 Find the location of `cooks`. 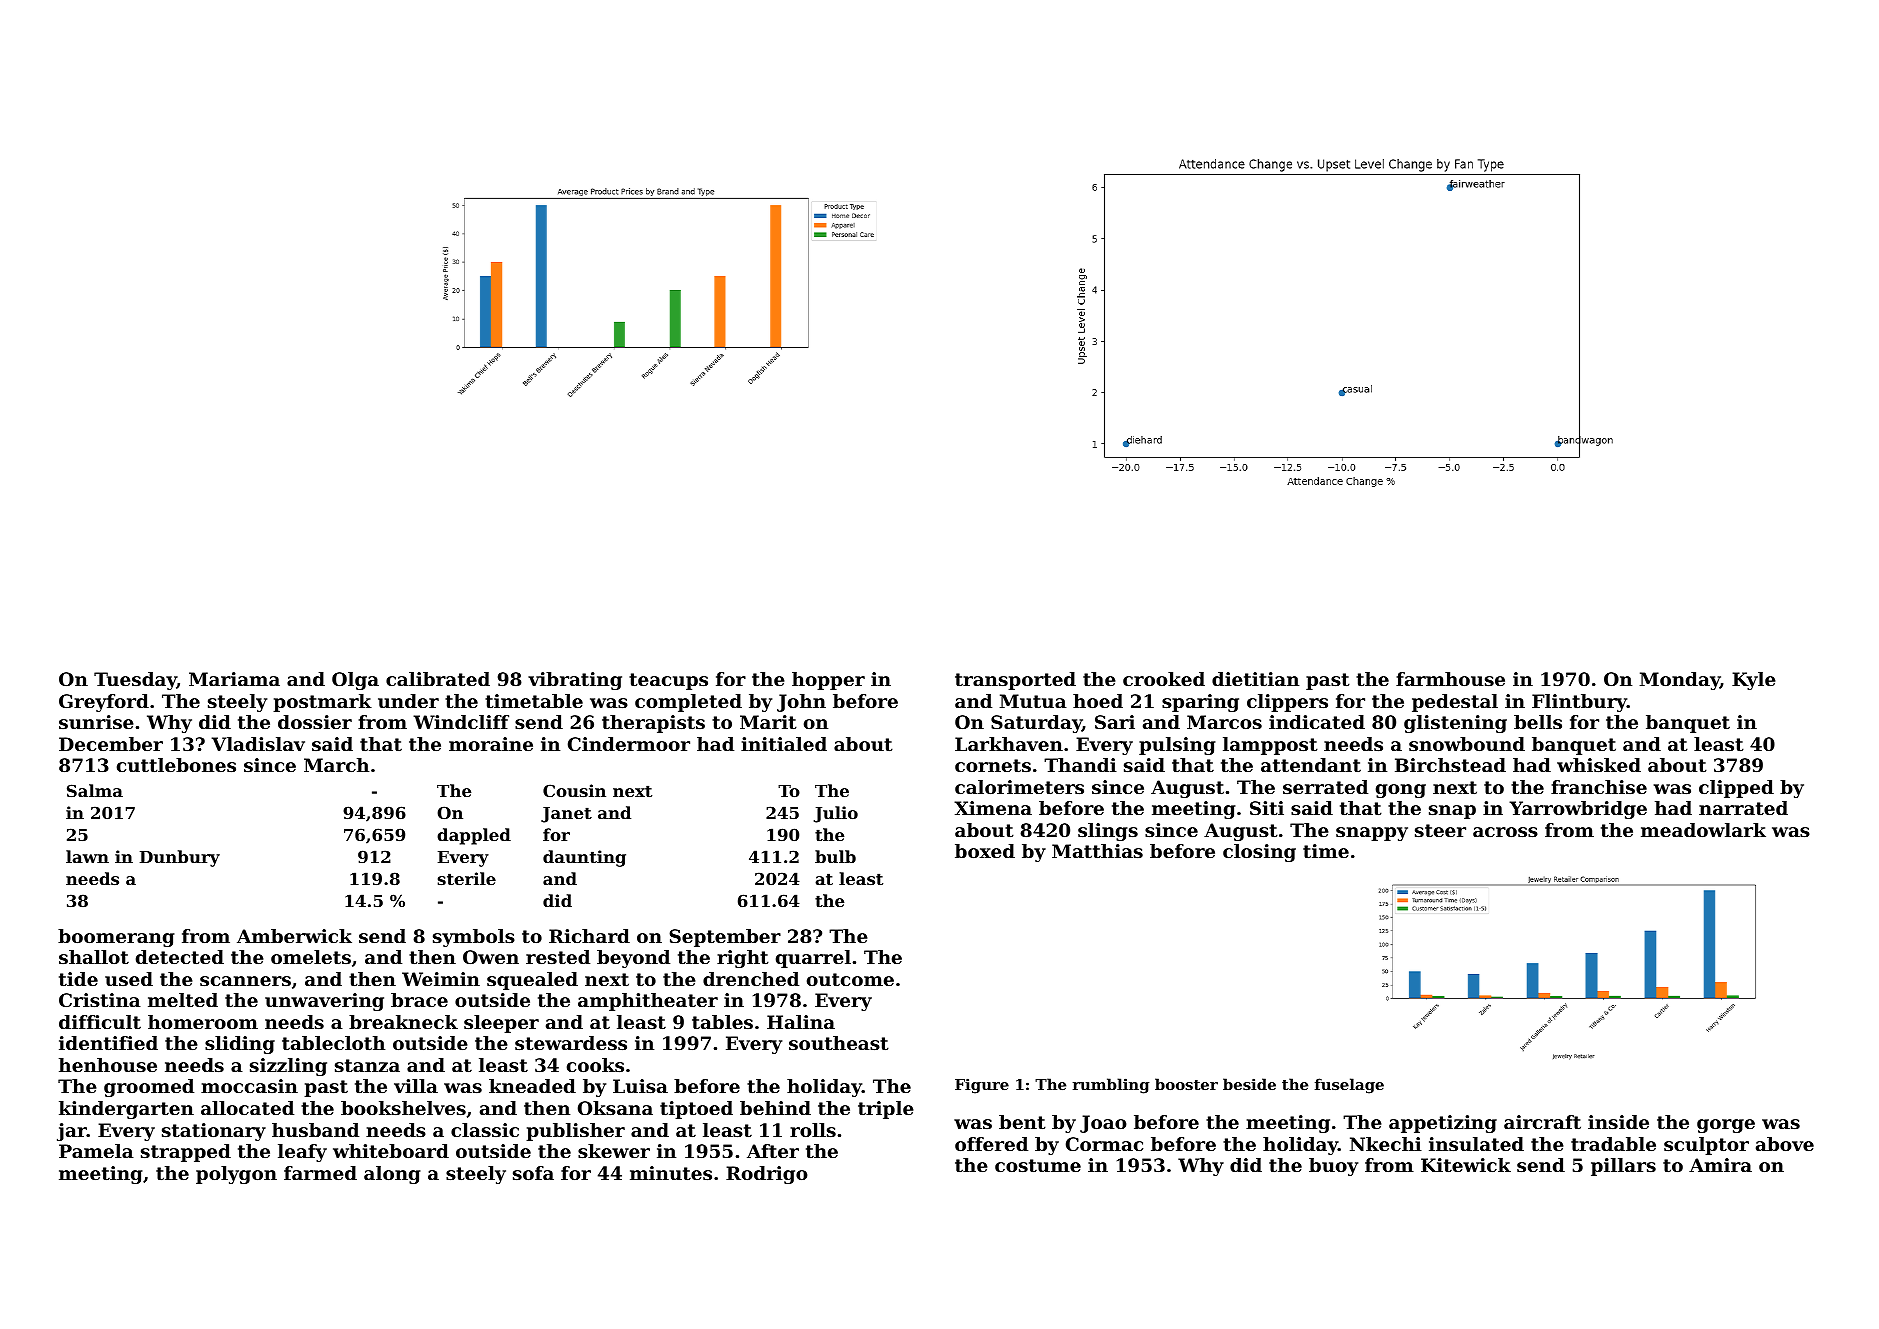

cooks is located at coordinates (595, 1065).
